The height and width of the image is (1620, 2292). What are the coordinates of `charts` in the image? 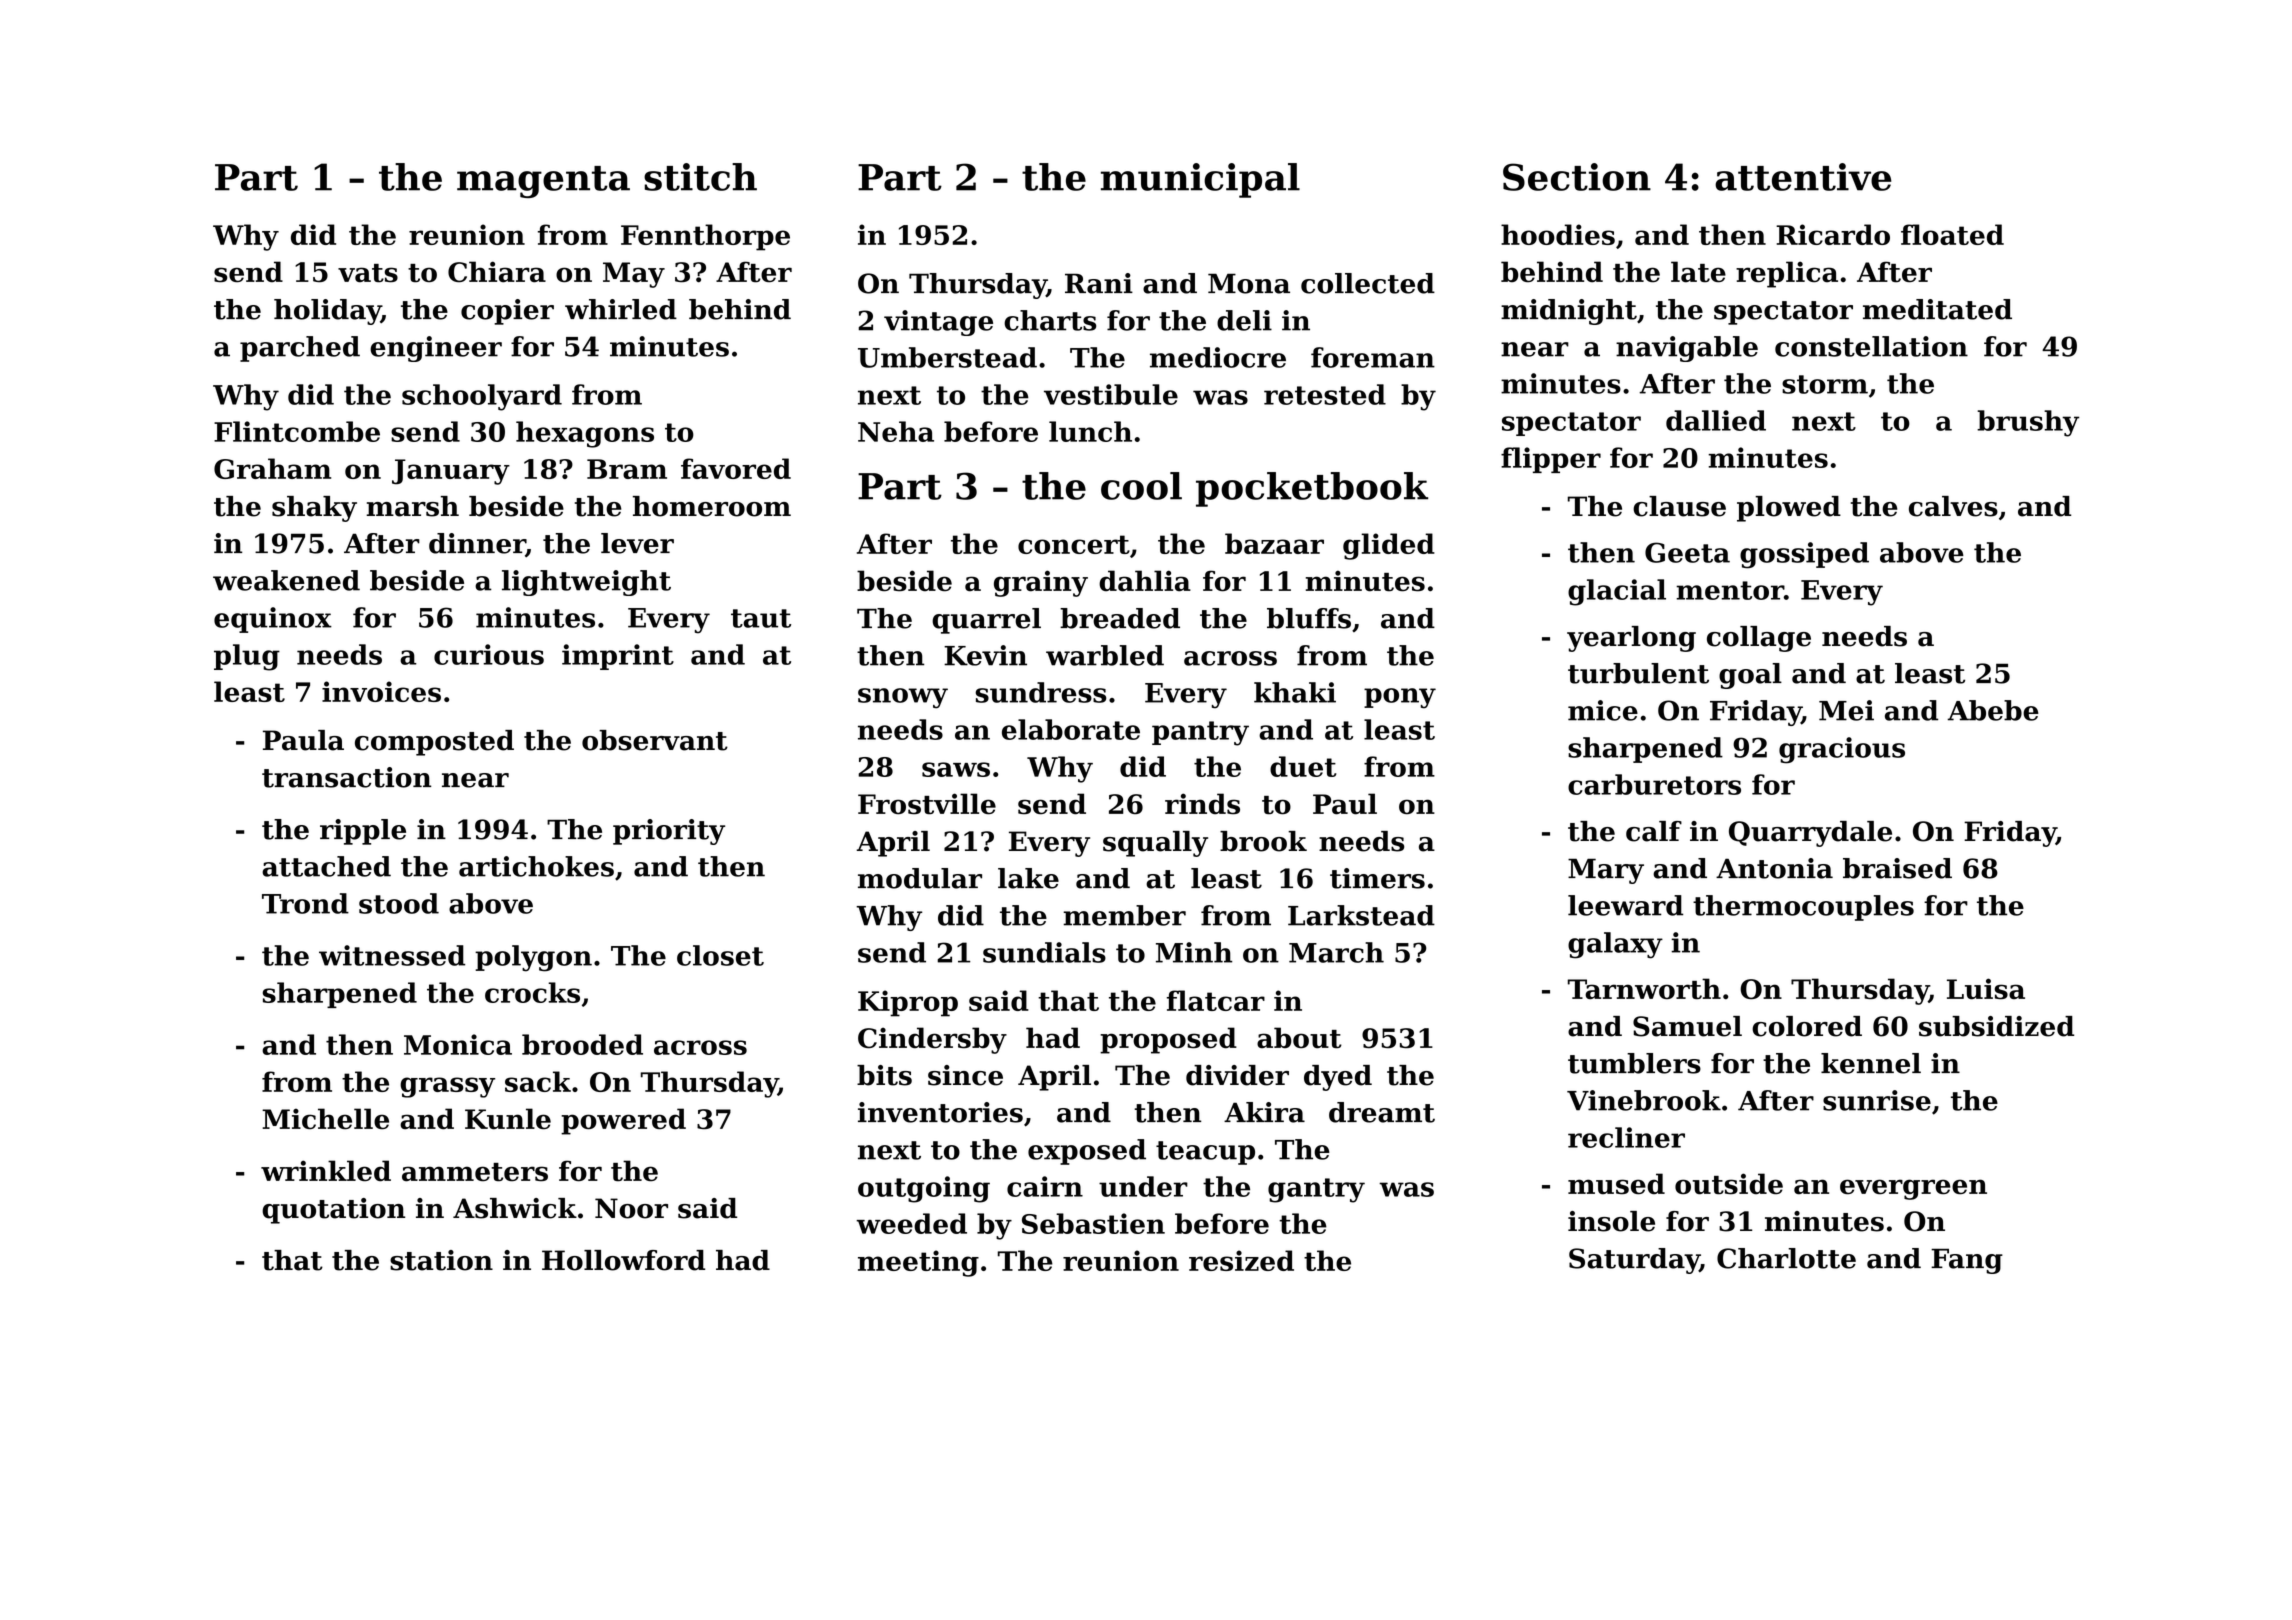 It's located at (1050, 320).
